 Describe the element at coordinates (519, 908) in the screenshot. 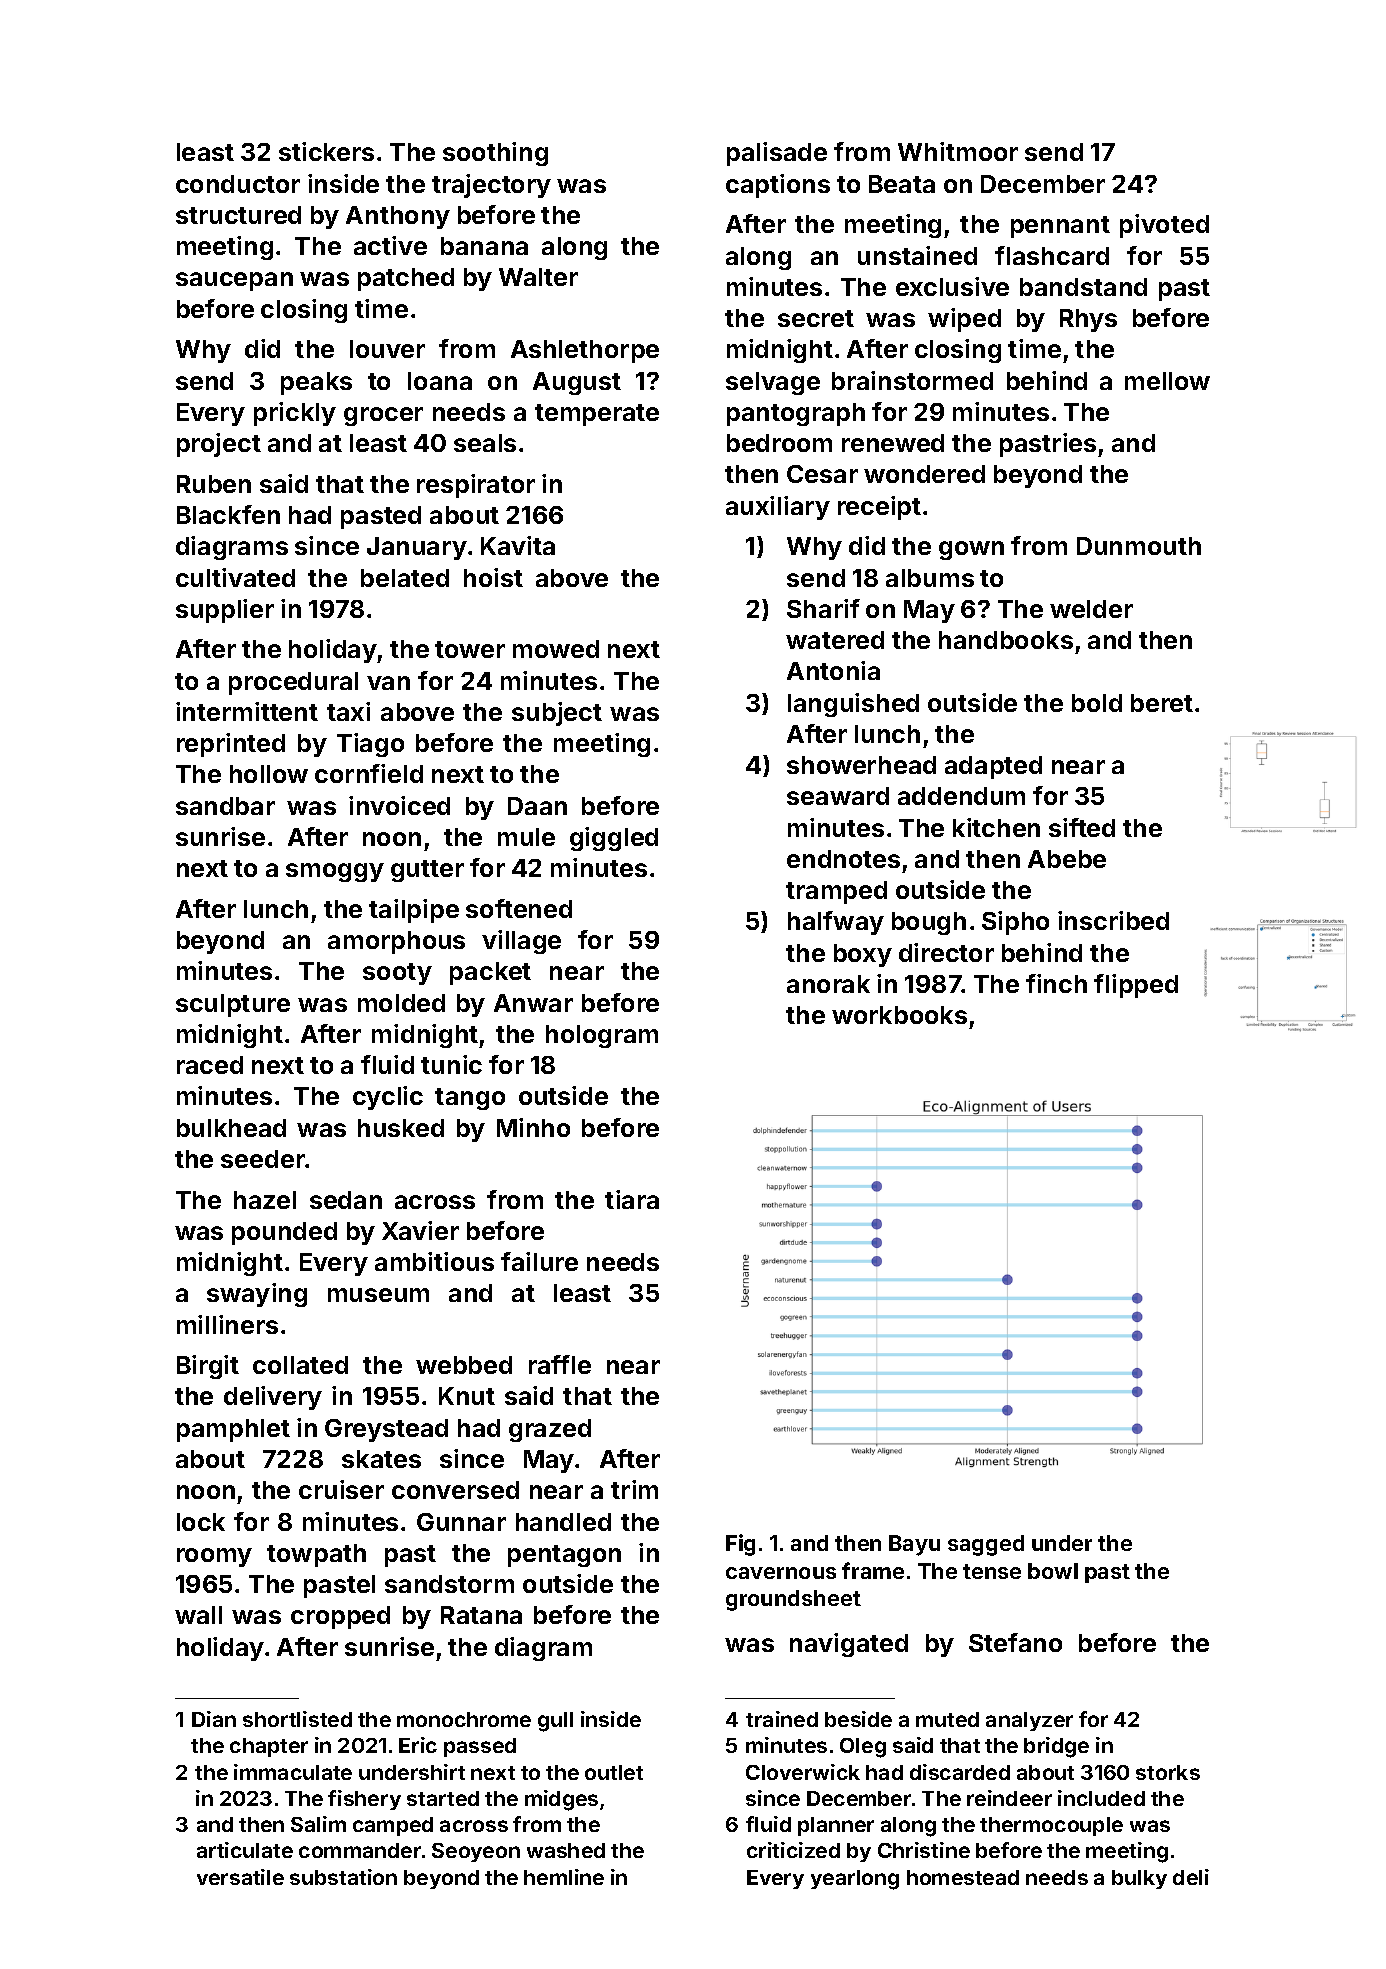

I see `softened` at that location.
